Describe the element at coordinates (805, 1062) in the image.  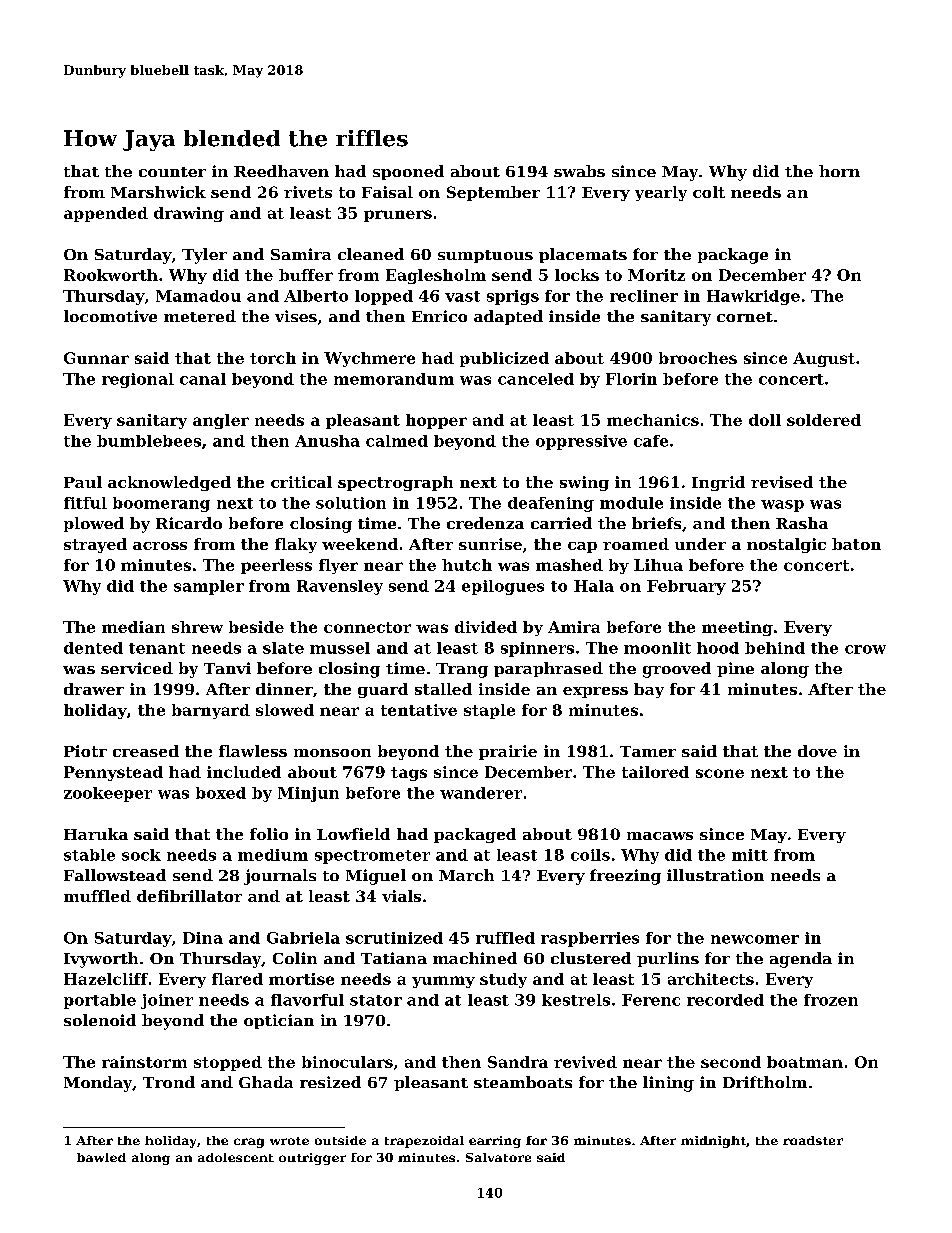
I see `boatman` at that location.
